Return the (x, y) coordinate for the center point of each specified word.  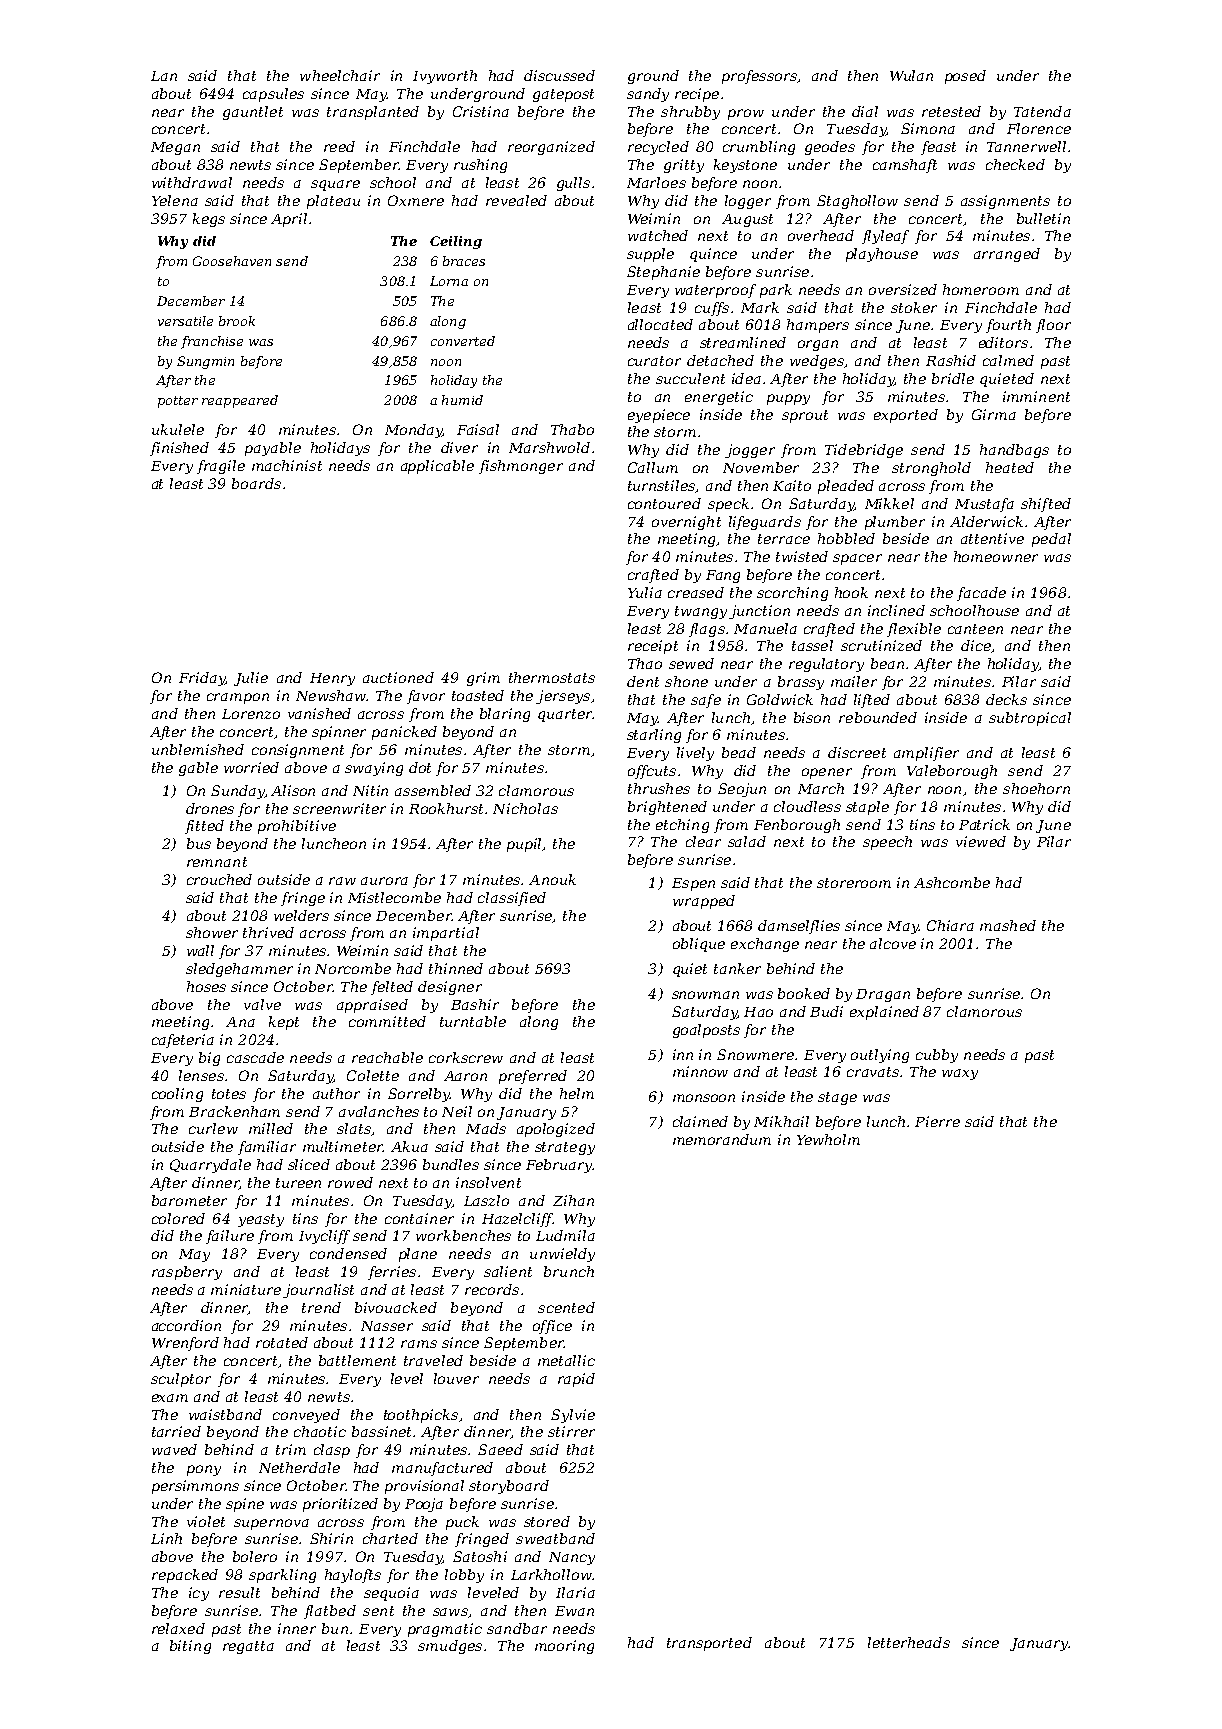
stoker (914, 307)
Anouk (552, 879)
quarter (565, 715)
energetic (719, 398)
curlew (213, 1128)
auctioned (398, 677)
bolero (255, 1556)
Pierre (937, 1121)
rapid (576, 1380)
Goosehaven (232, 261)
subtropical (1030, 719)
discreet (857, 752)
